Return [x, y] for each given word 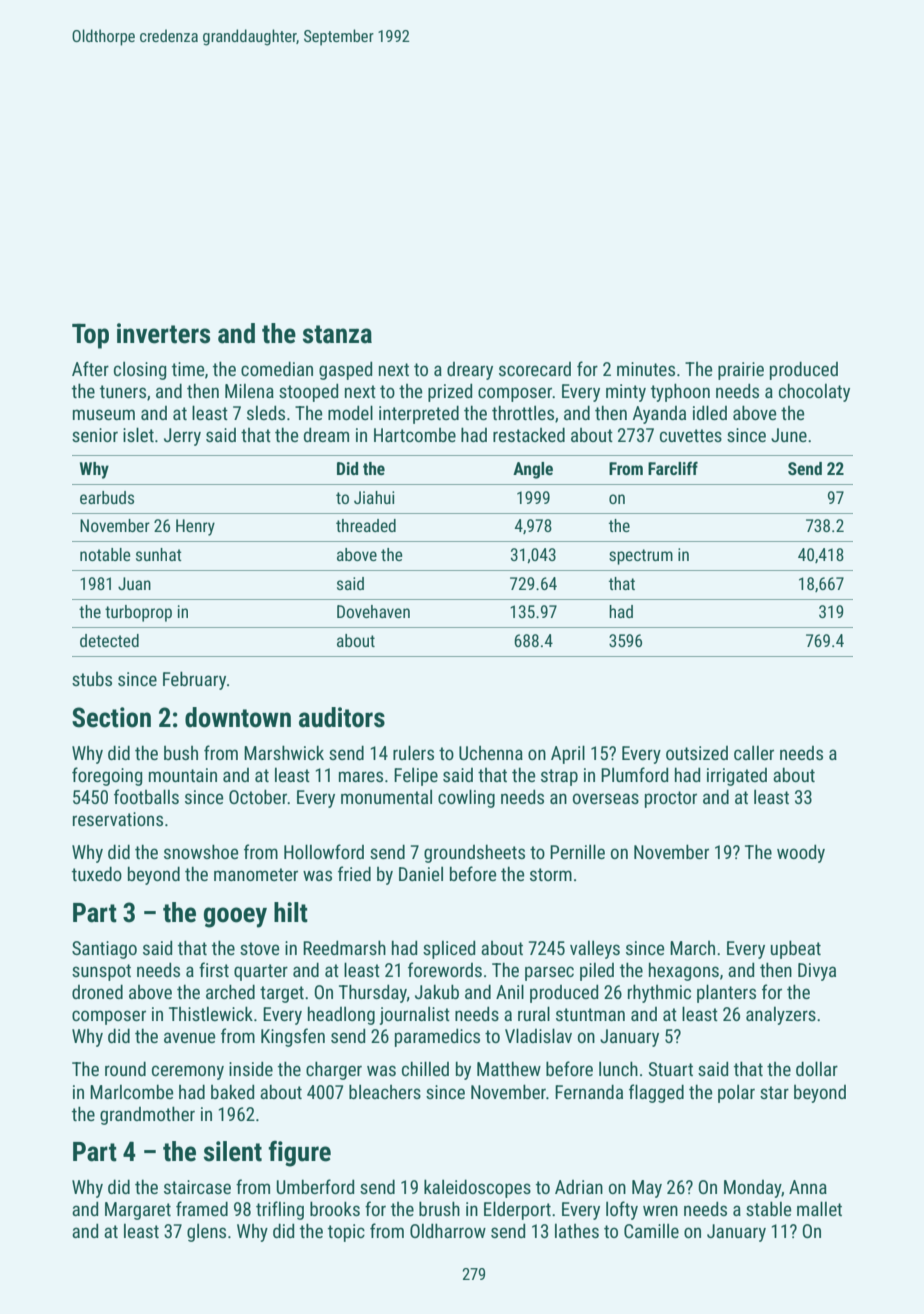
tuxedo [97, 873]
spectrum [641, 557]
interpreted [419, 414]
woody [801, 853]
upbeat [796, 949]
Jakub [437, 991]
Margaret [138, 1211]
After [90, 368]
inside [251, 1068]
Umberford [315, 1186]
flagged [656, 1093]
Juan [134, 583]
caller [754, 752]
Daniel [421, 873]
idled [710, 412]
